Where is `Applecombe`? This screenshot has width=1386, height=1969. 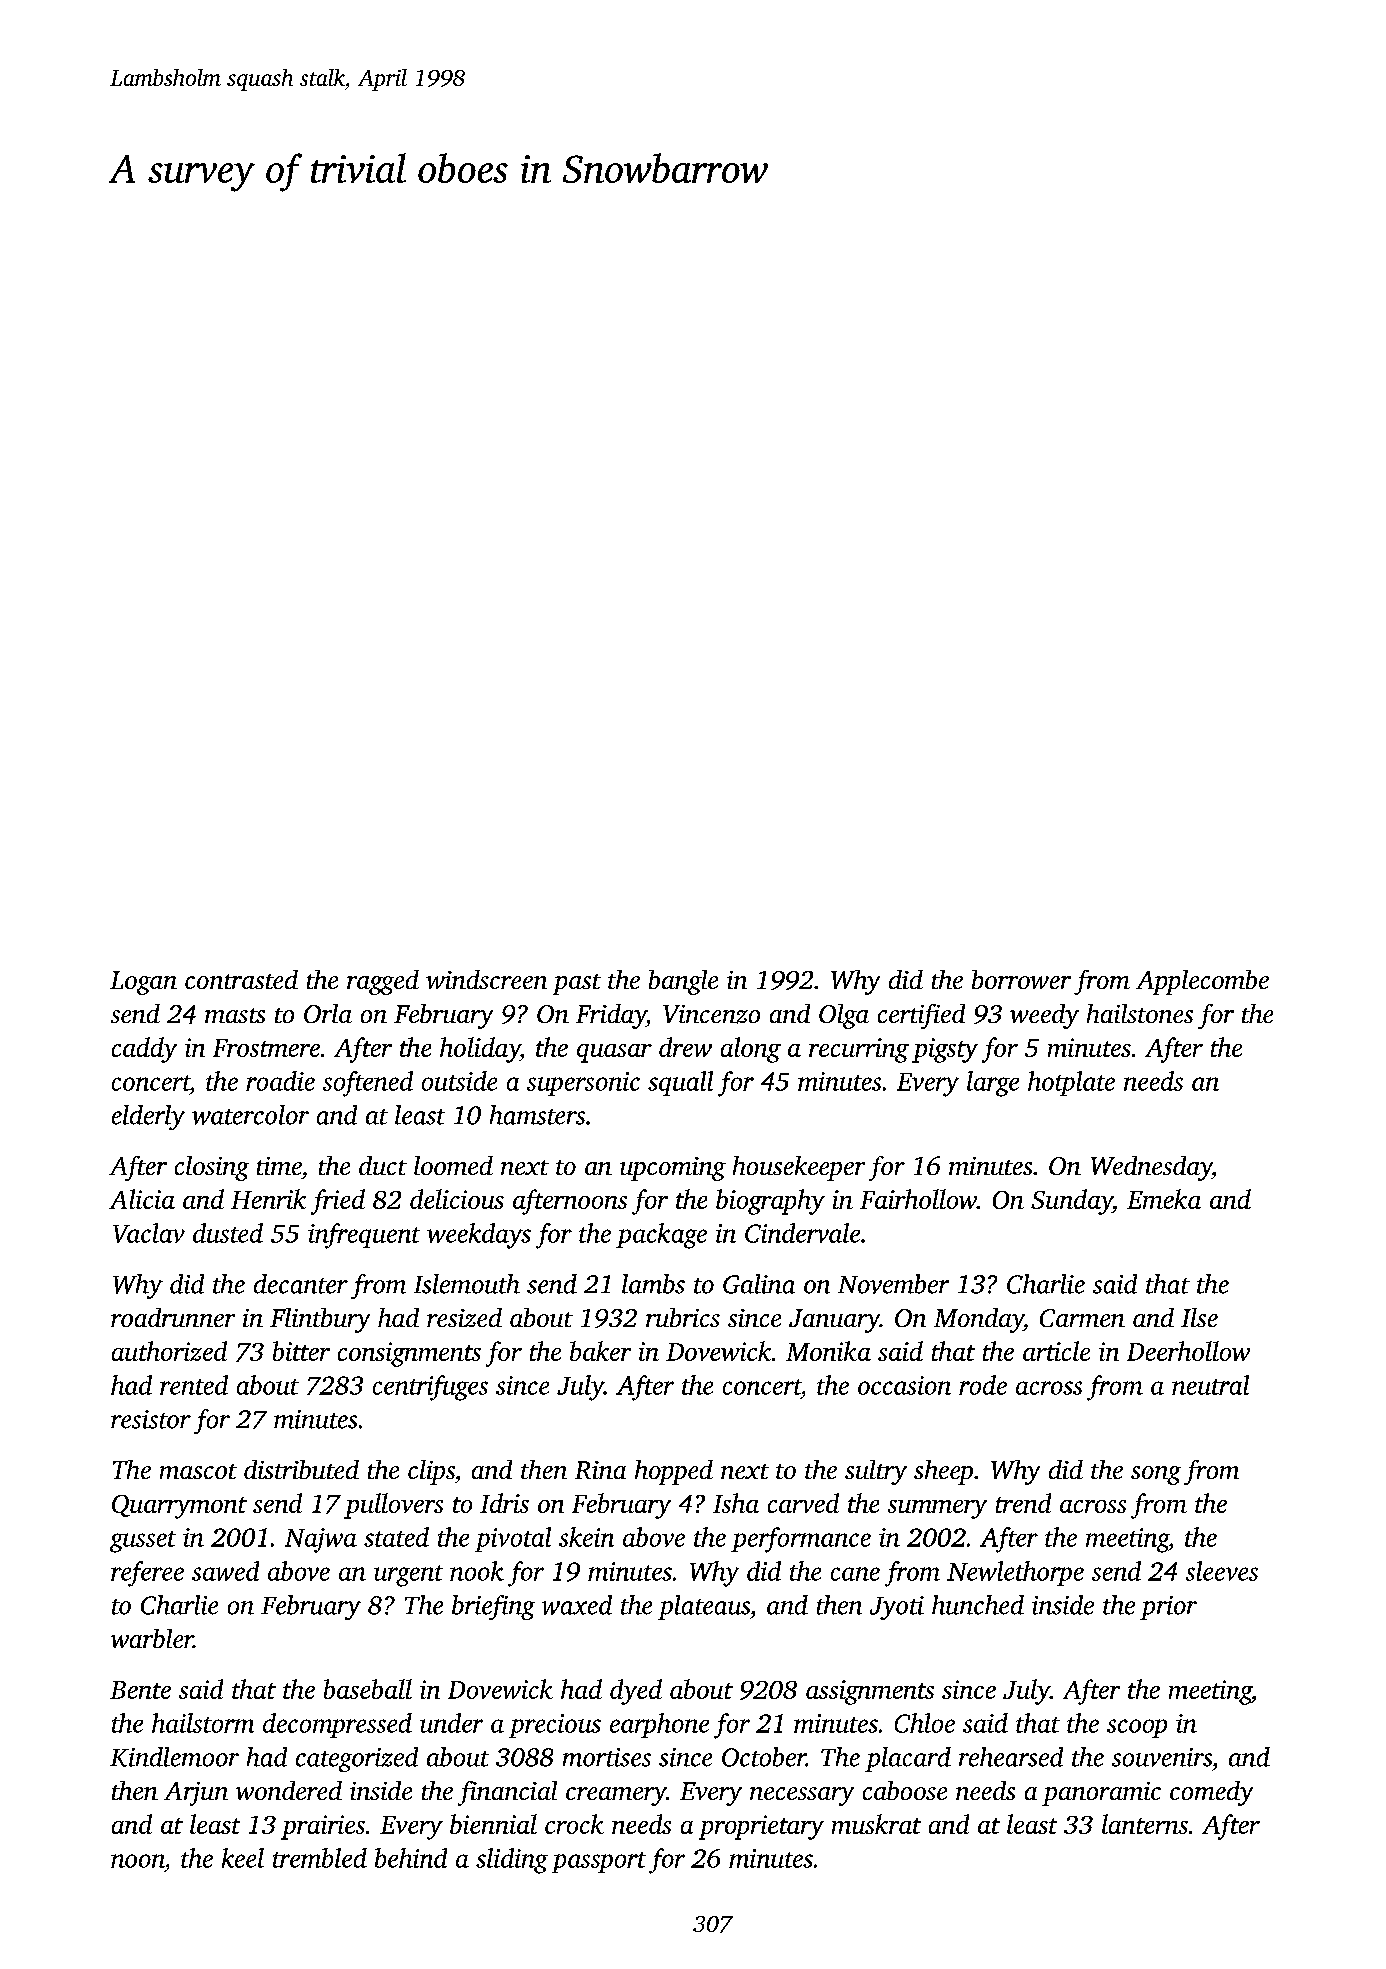
Applecombe is located at coordinates (1202, 982).
